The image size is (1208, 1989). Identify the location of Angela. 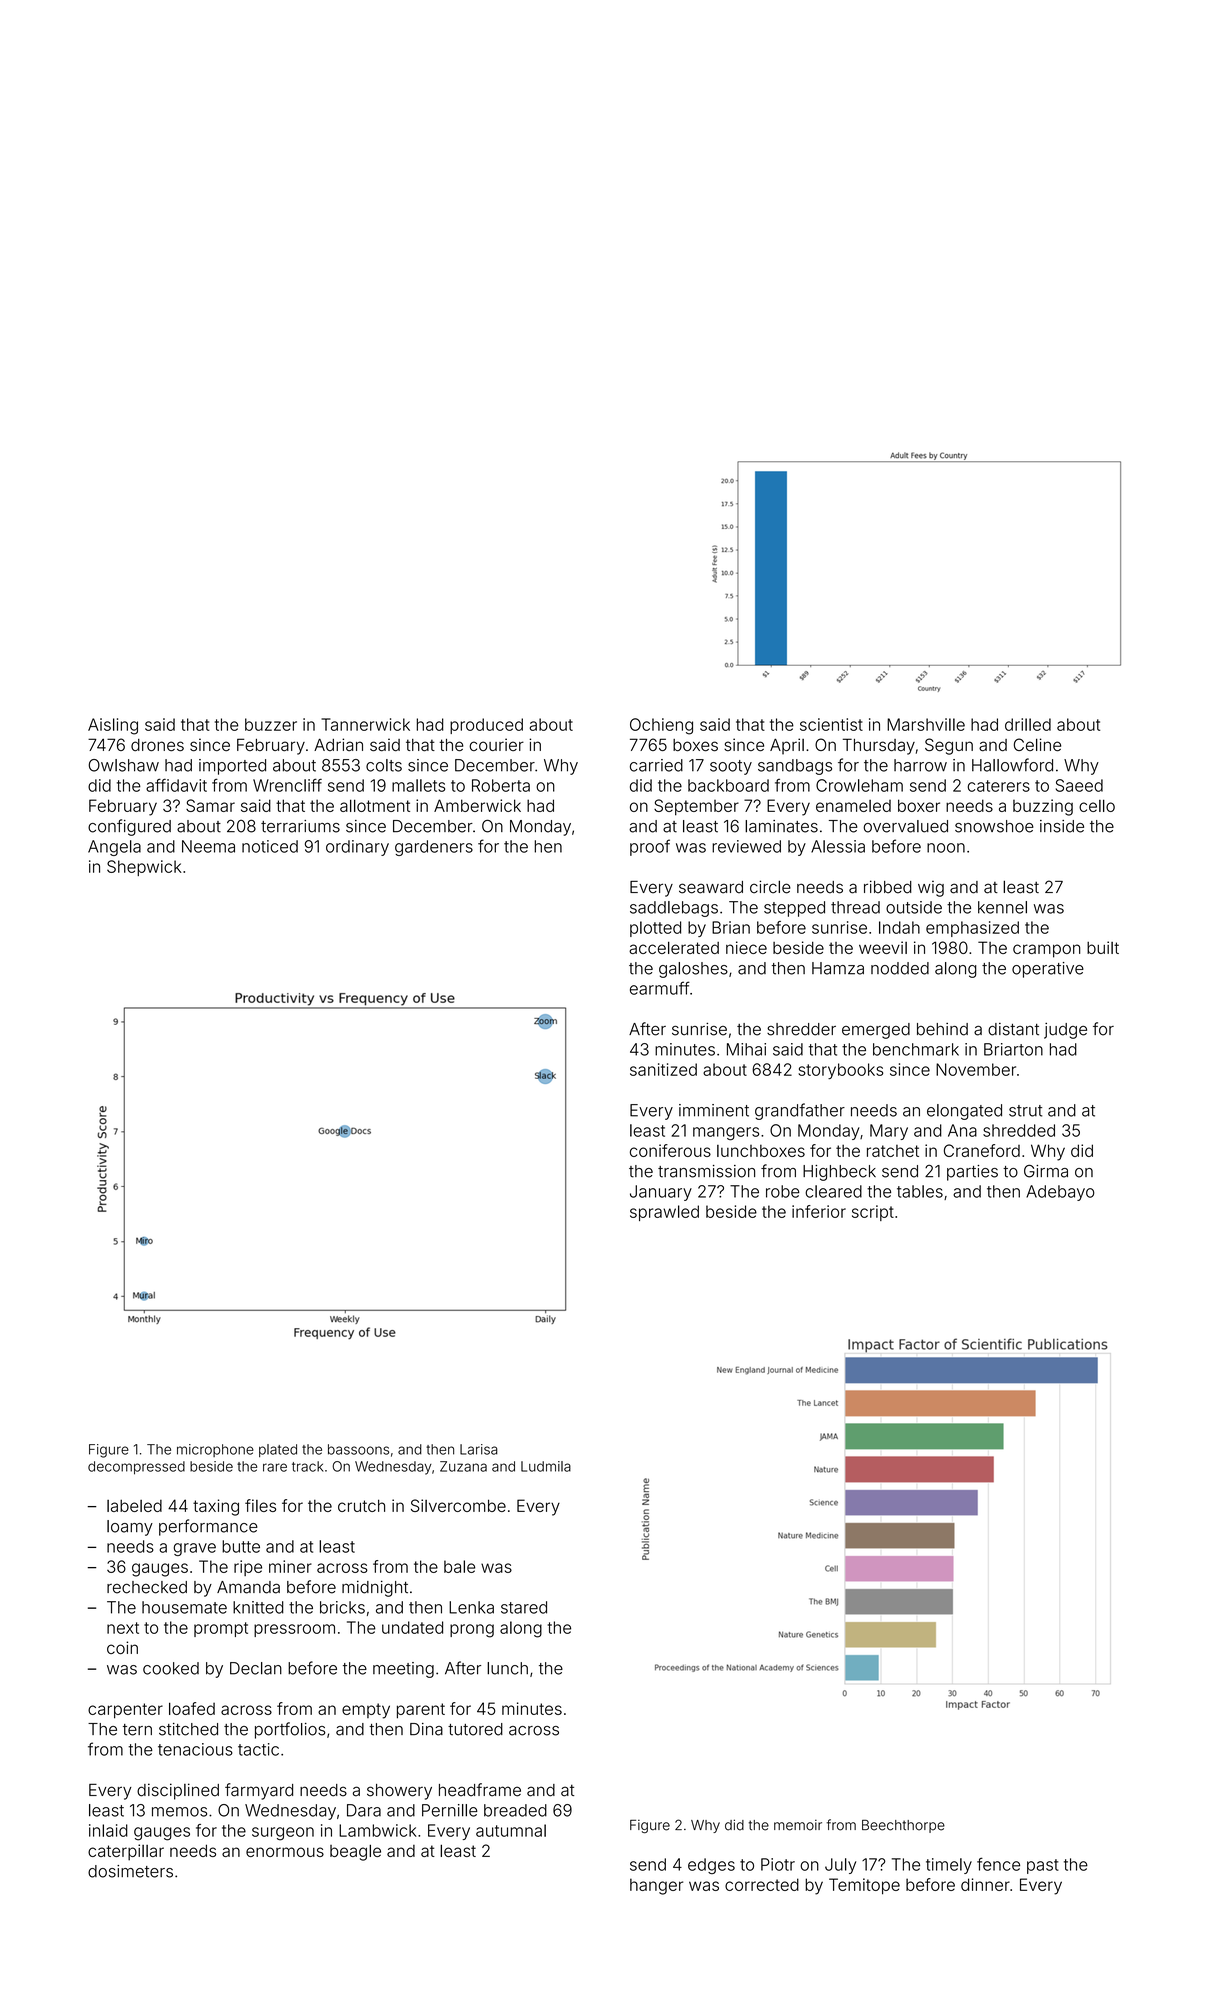
(114, 848).
